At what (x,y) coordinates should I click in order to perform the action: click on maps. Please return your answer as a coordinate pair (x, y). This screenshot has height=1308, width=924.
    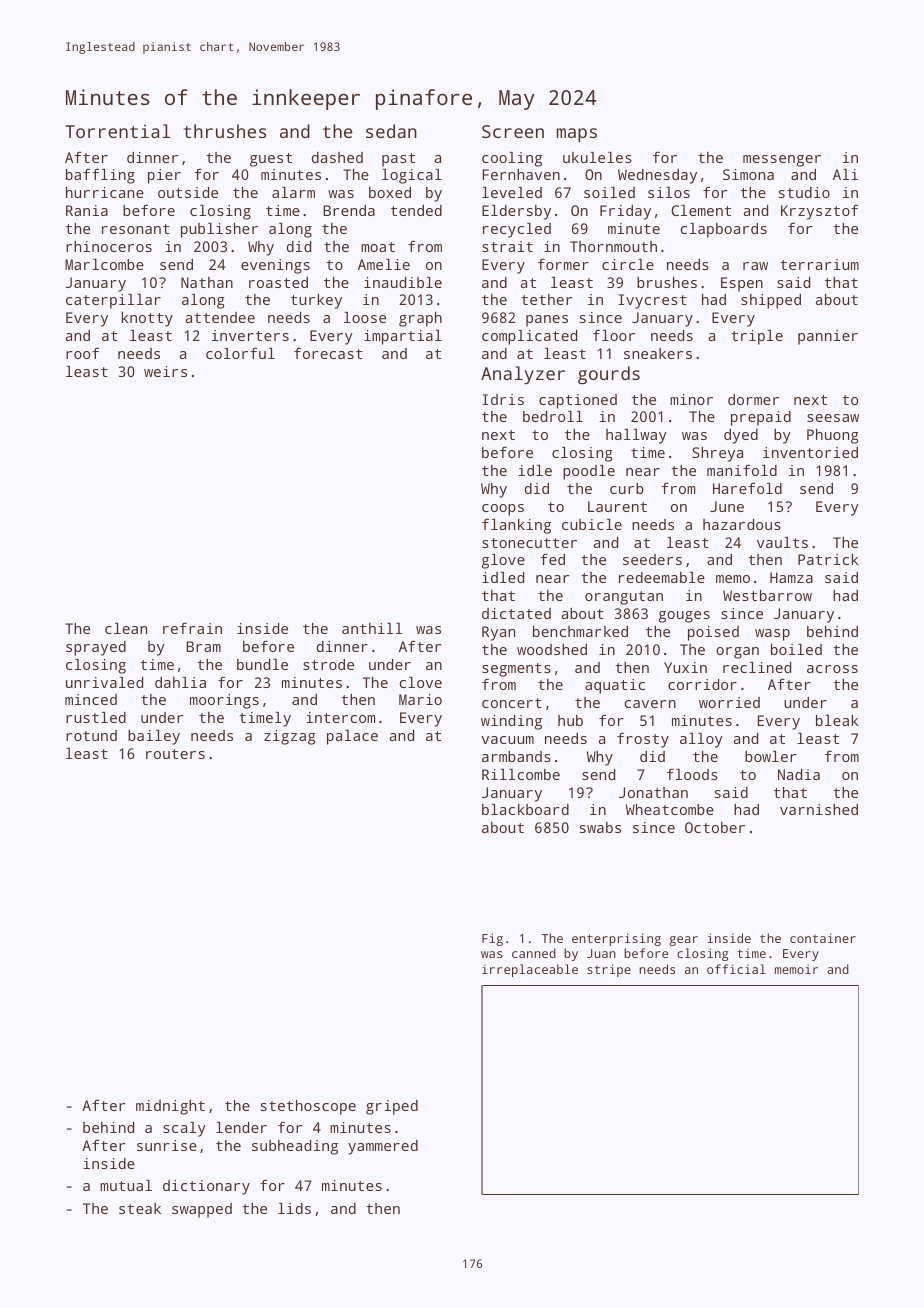
    Looking at the image, I should click on (577, 135).
